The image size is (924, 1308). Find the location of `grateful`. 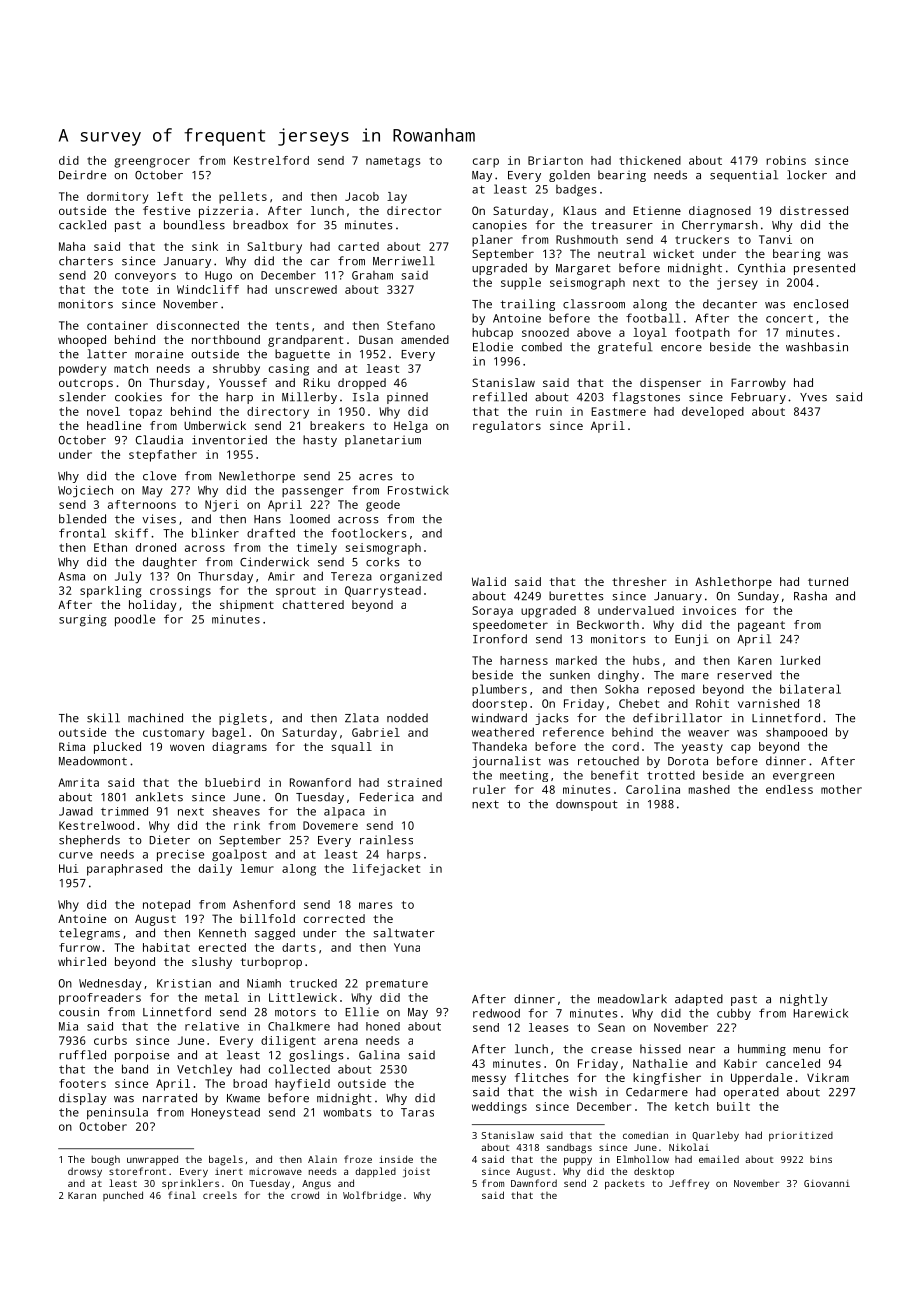

grateful is located at coordinates (625, 348).
